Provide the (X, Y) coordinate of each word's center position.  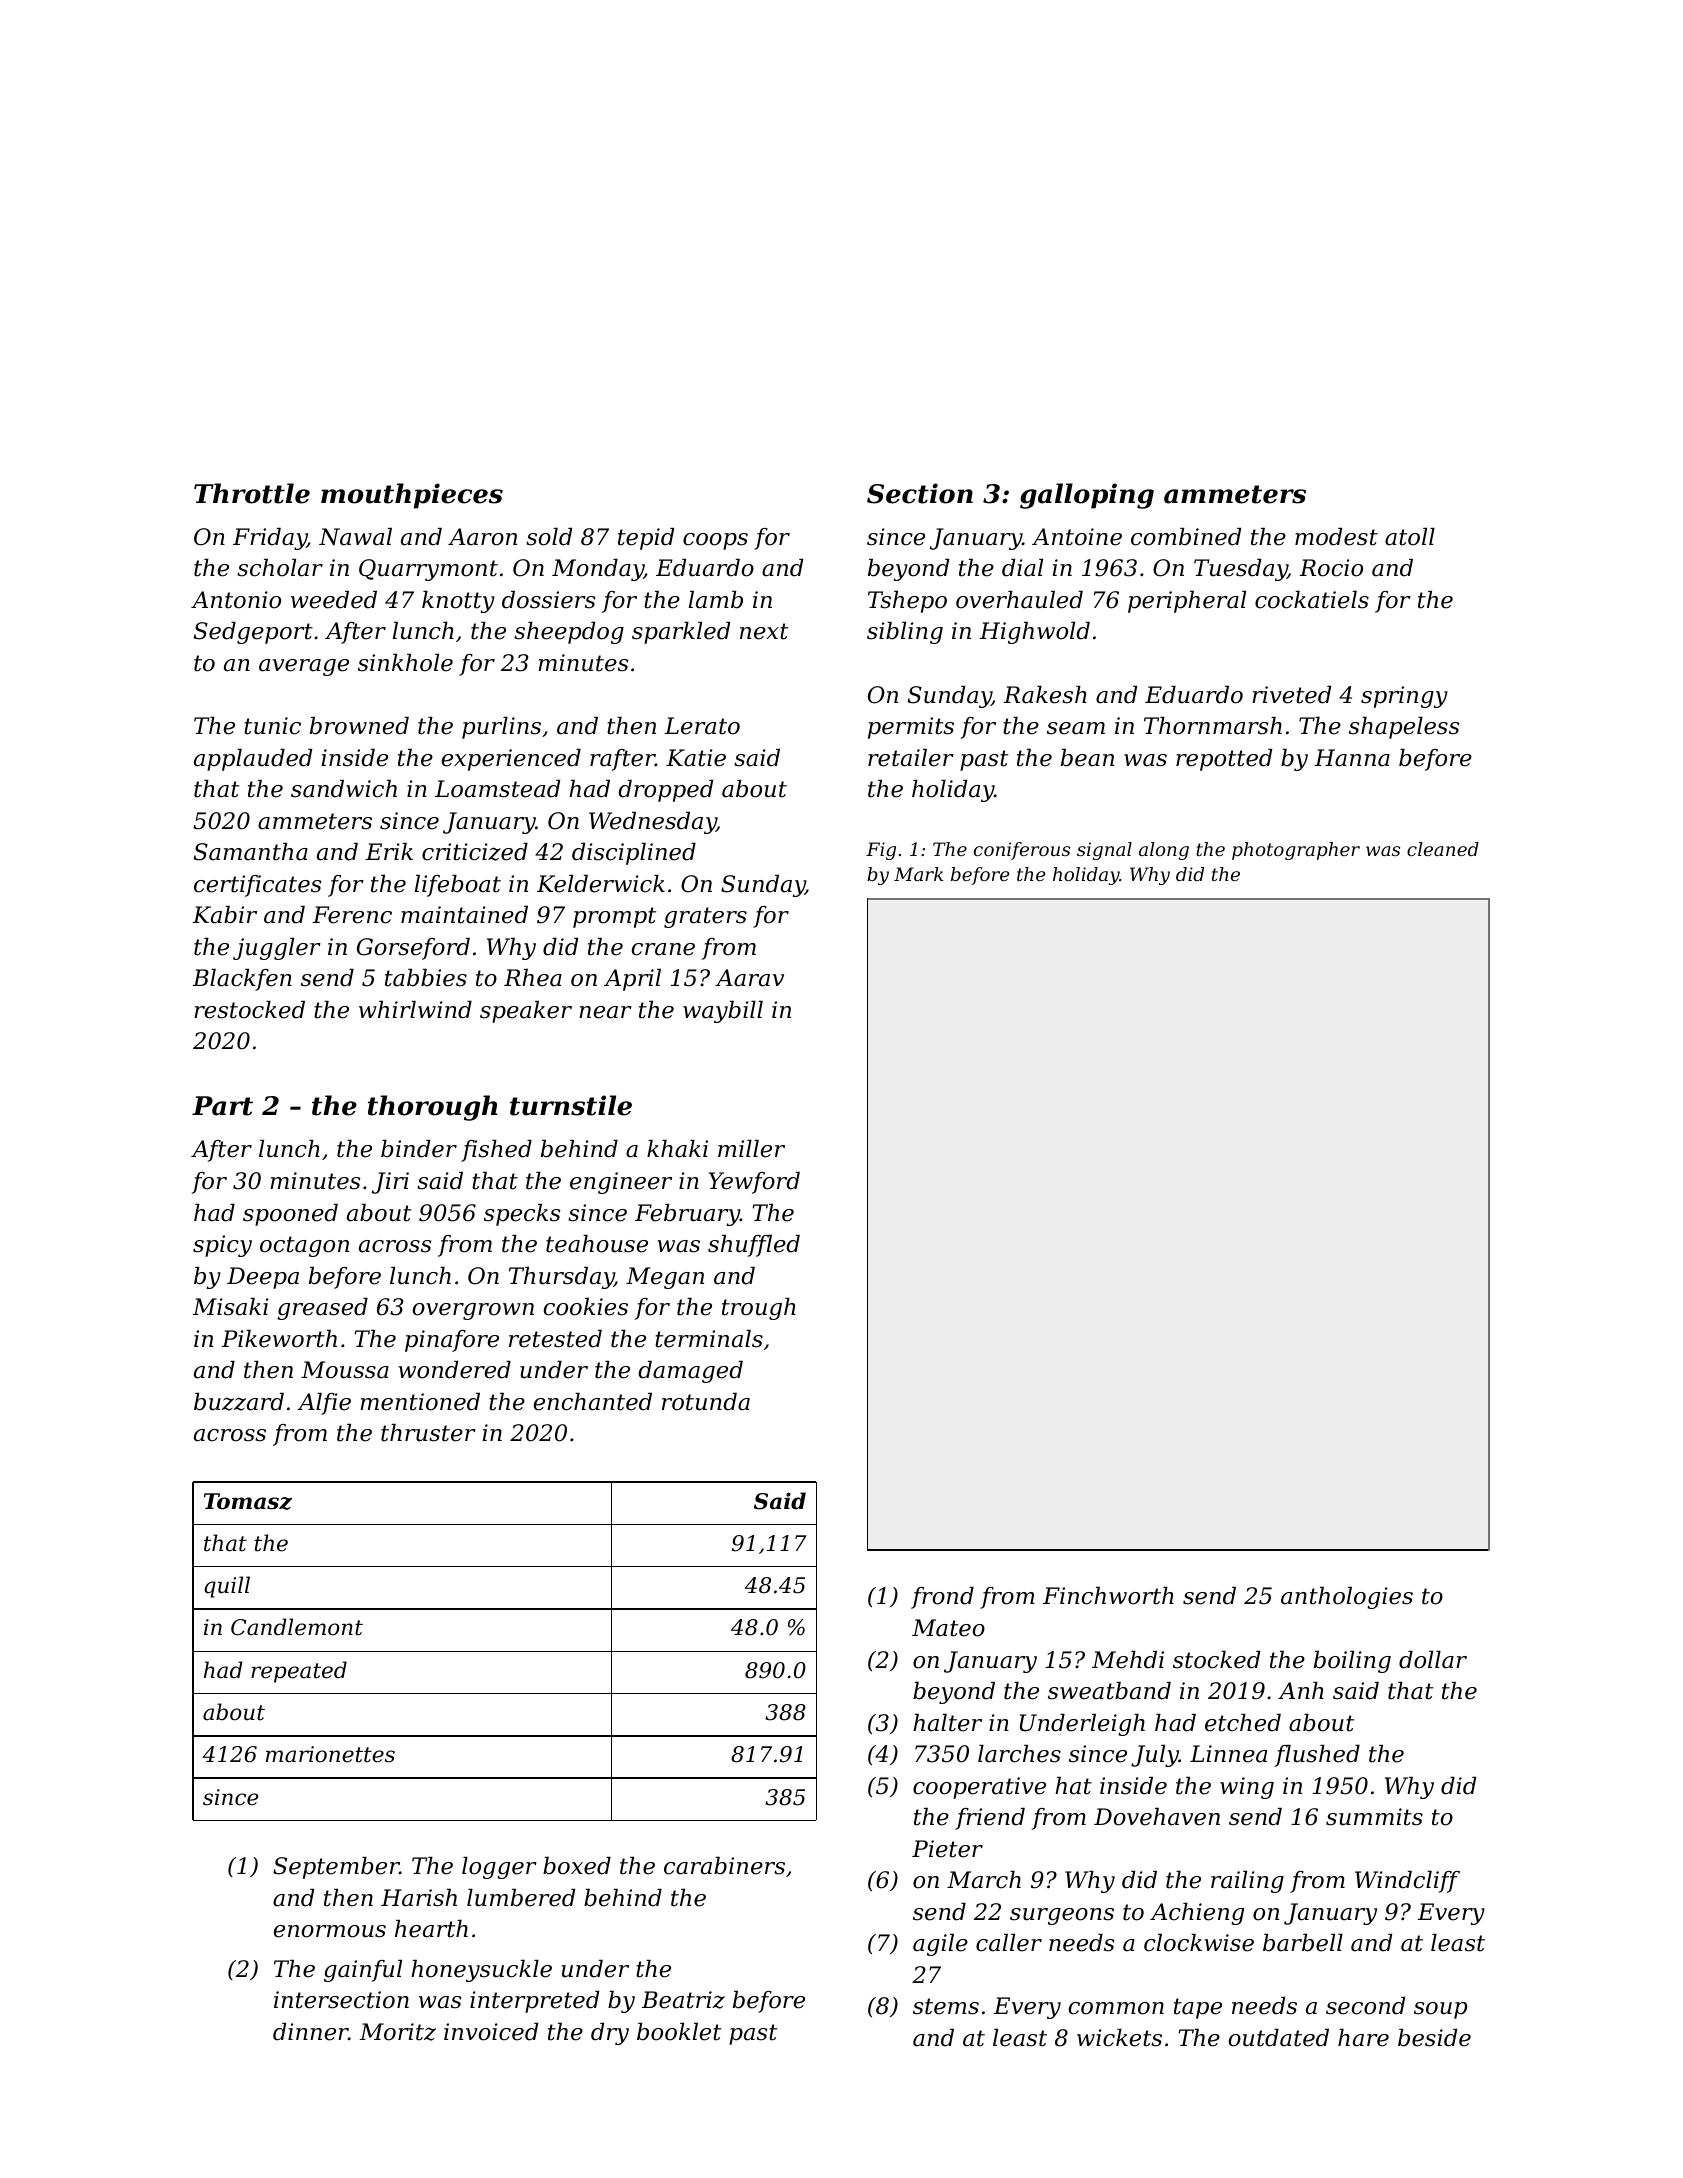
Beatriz (683, 2000)
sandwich (344, 789)
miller (751, 1149)
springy (1404, 697)
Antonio (236, 600)
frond (942, 1598)
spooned (290, 1215)
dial (1022, 568)
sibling (905, 633)
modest (1336, 537)
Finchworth (1108, 1596)
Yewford (754, 1183)
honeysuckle (481, 1971)
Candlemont (297, 1627)
